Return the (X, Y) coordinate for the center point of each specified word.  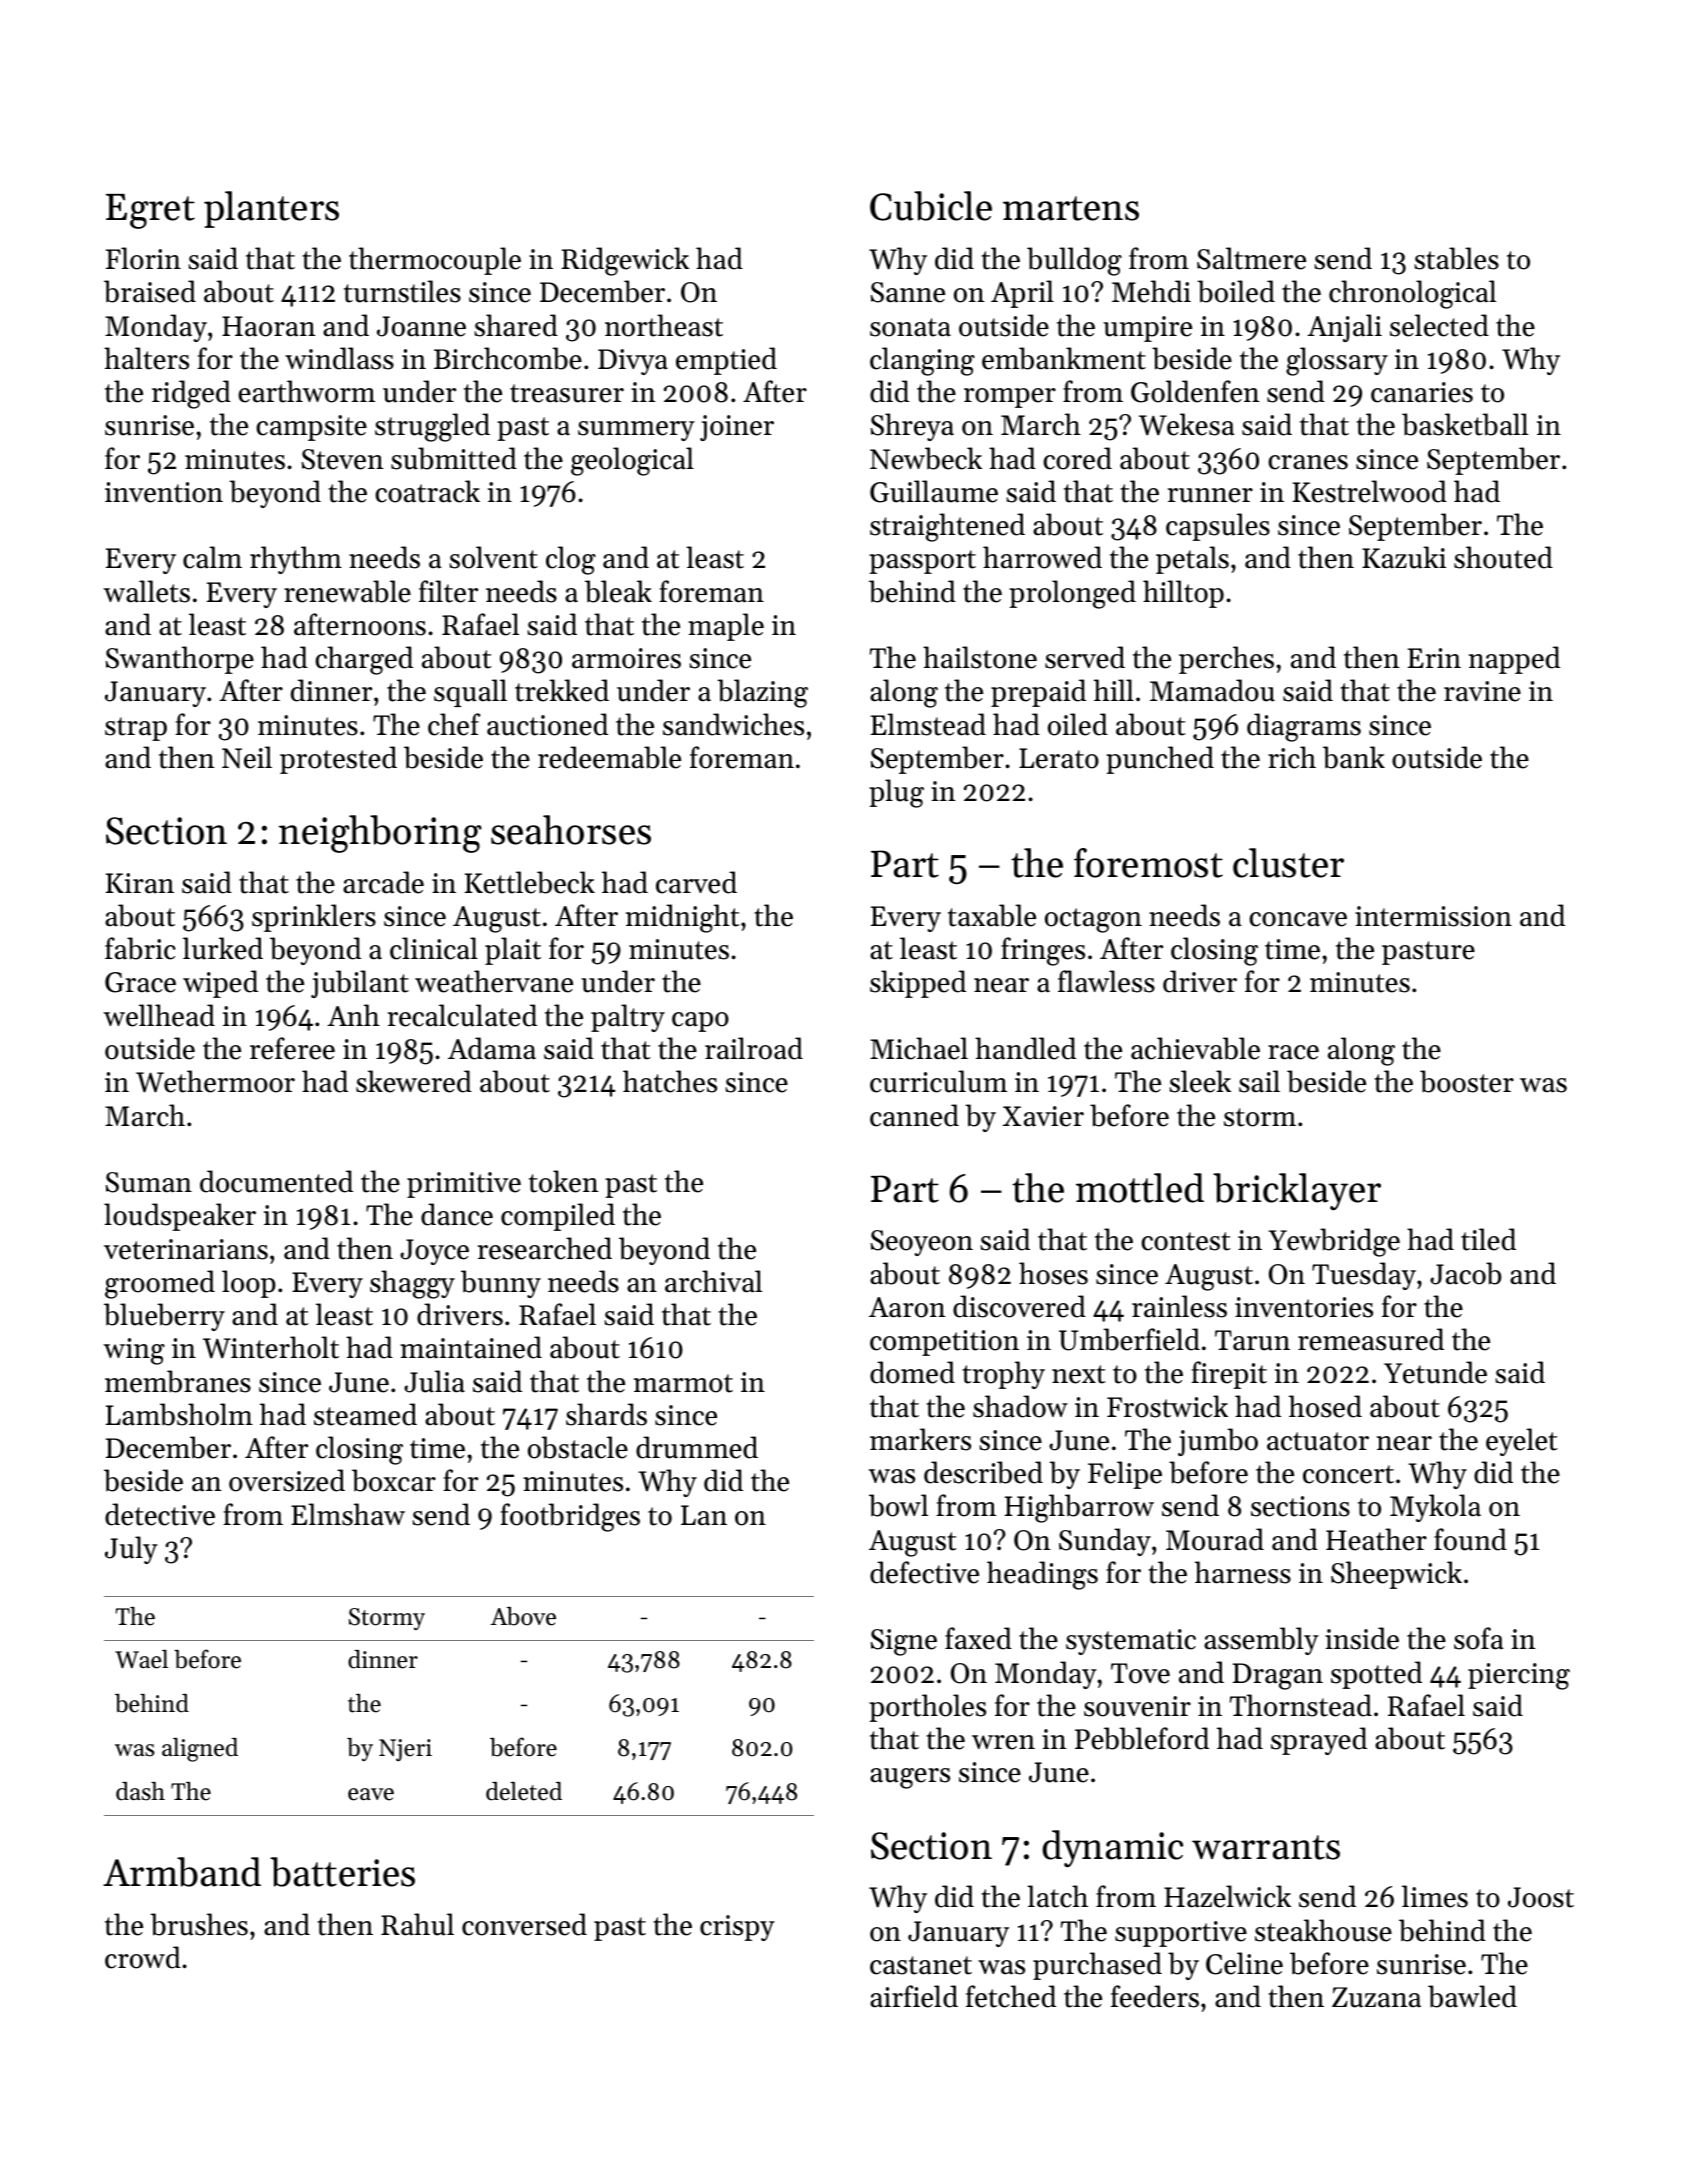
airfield (914, 1996)
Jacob (1465, 1273)
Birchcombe (508, 358)
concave (1298, 919)
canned (914, 1115)
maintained (471, 1347)
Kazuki (1404, 557)
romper (1010, 398)
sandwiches (733, 724)
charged (364, 660)
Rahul (417, 1924)
